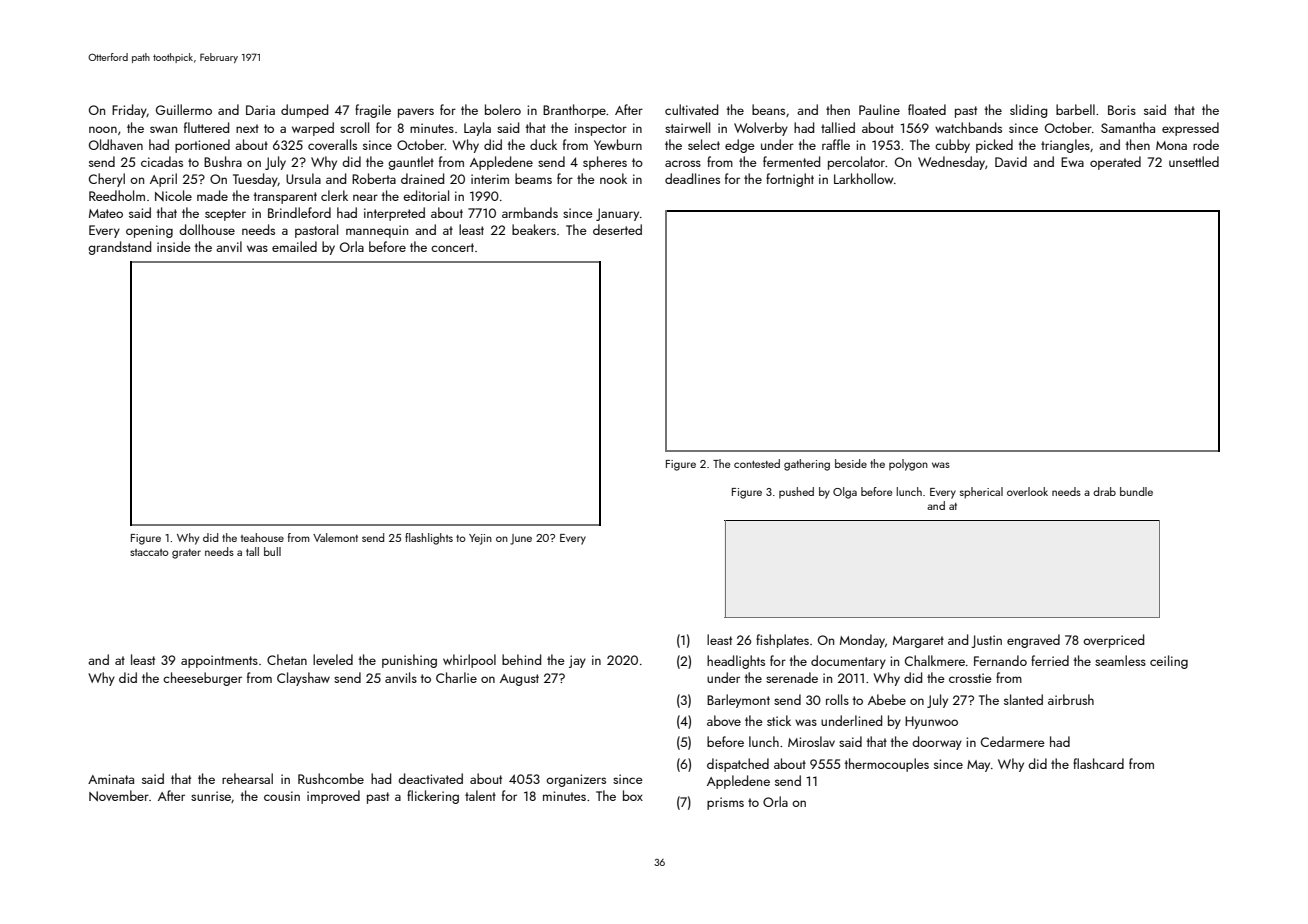 The width and height of the screenshot is (1308, 924). What do you see at coordinates (149, 552) in the screenshot?
I see `staccato` at bounding box center [149, 552].
